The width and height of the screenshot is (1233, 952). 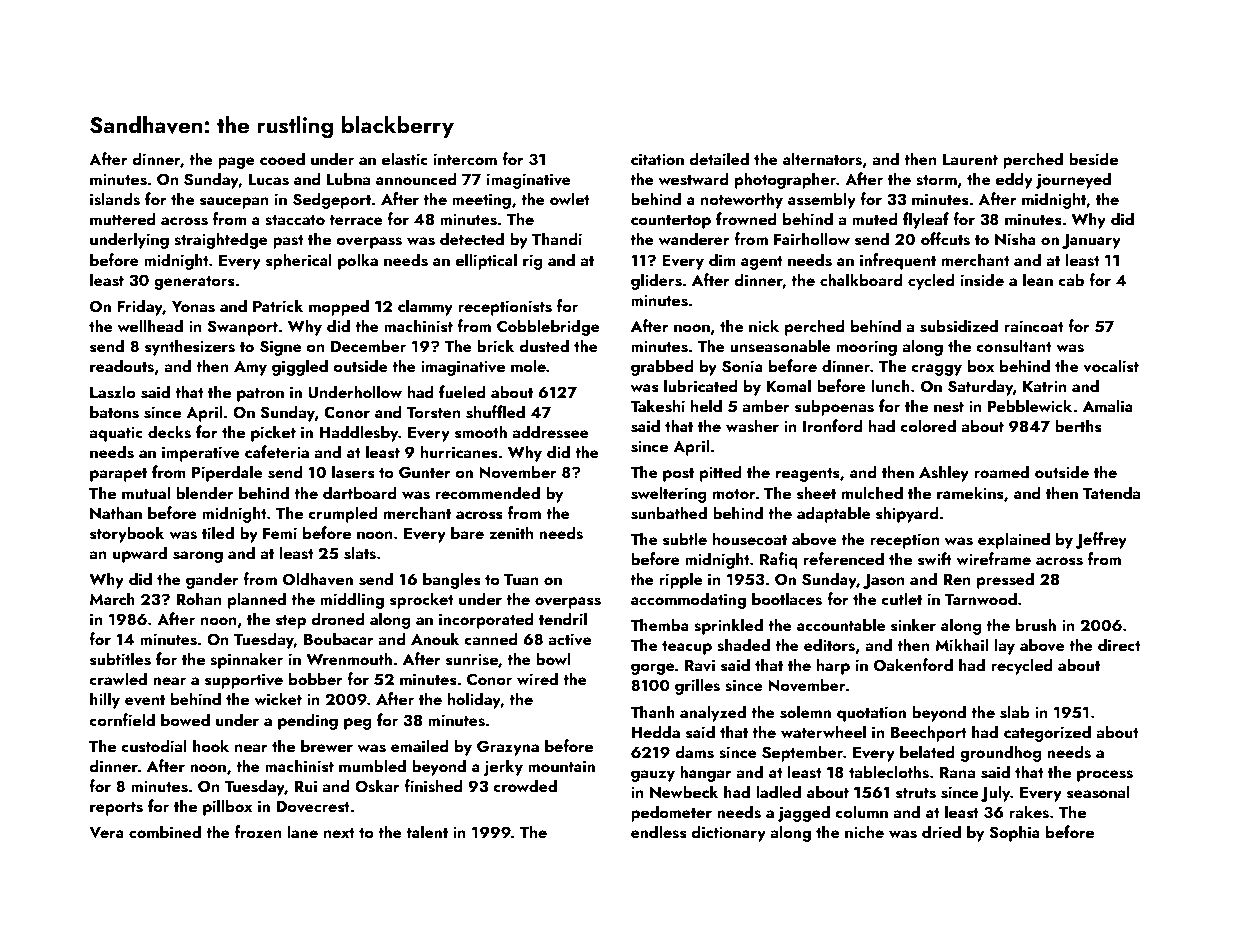 What do you see at coordinates (150, 325) in the screenshot?
I see `wellhead` at bounding box center [150, 325].
